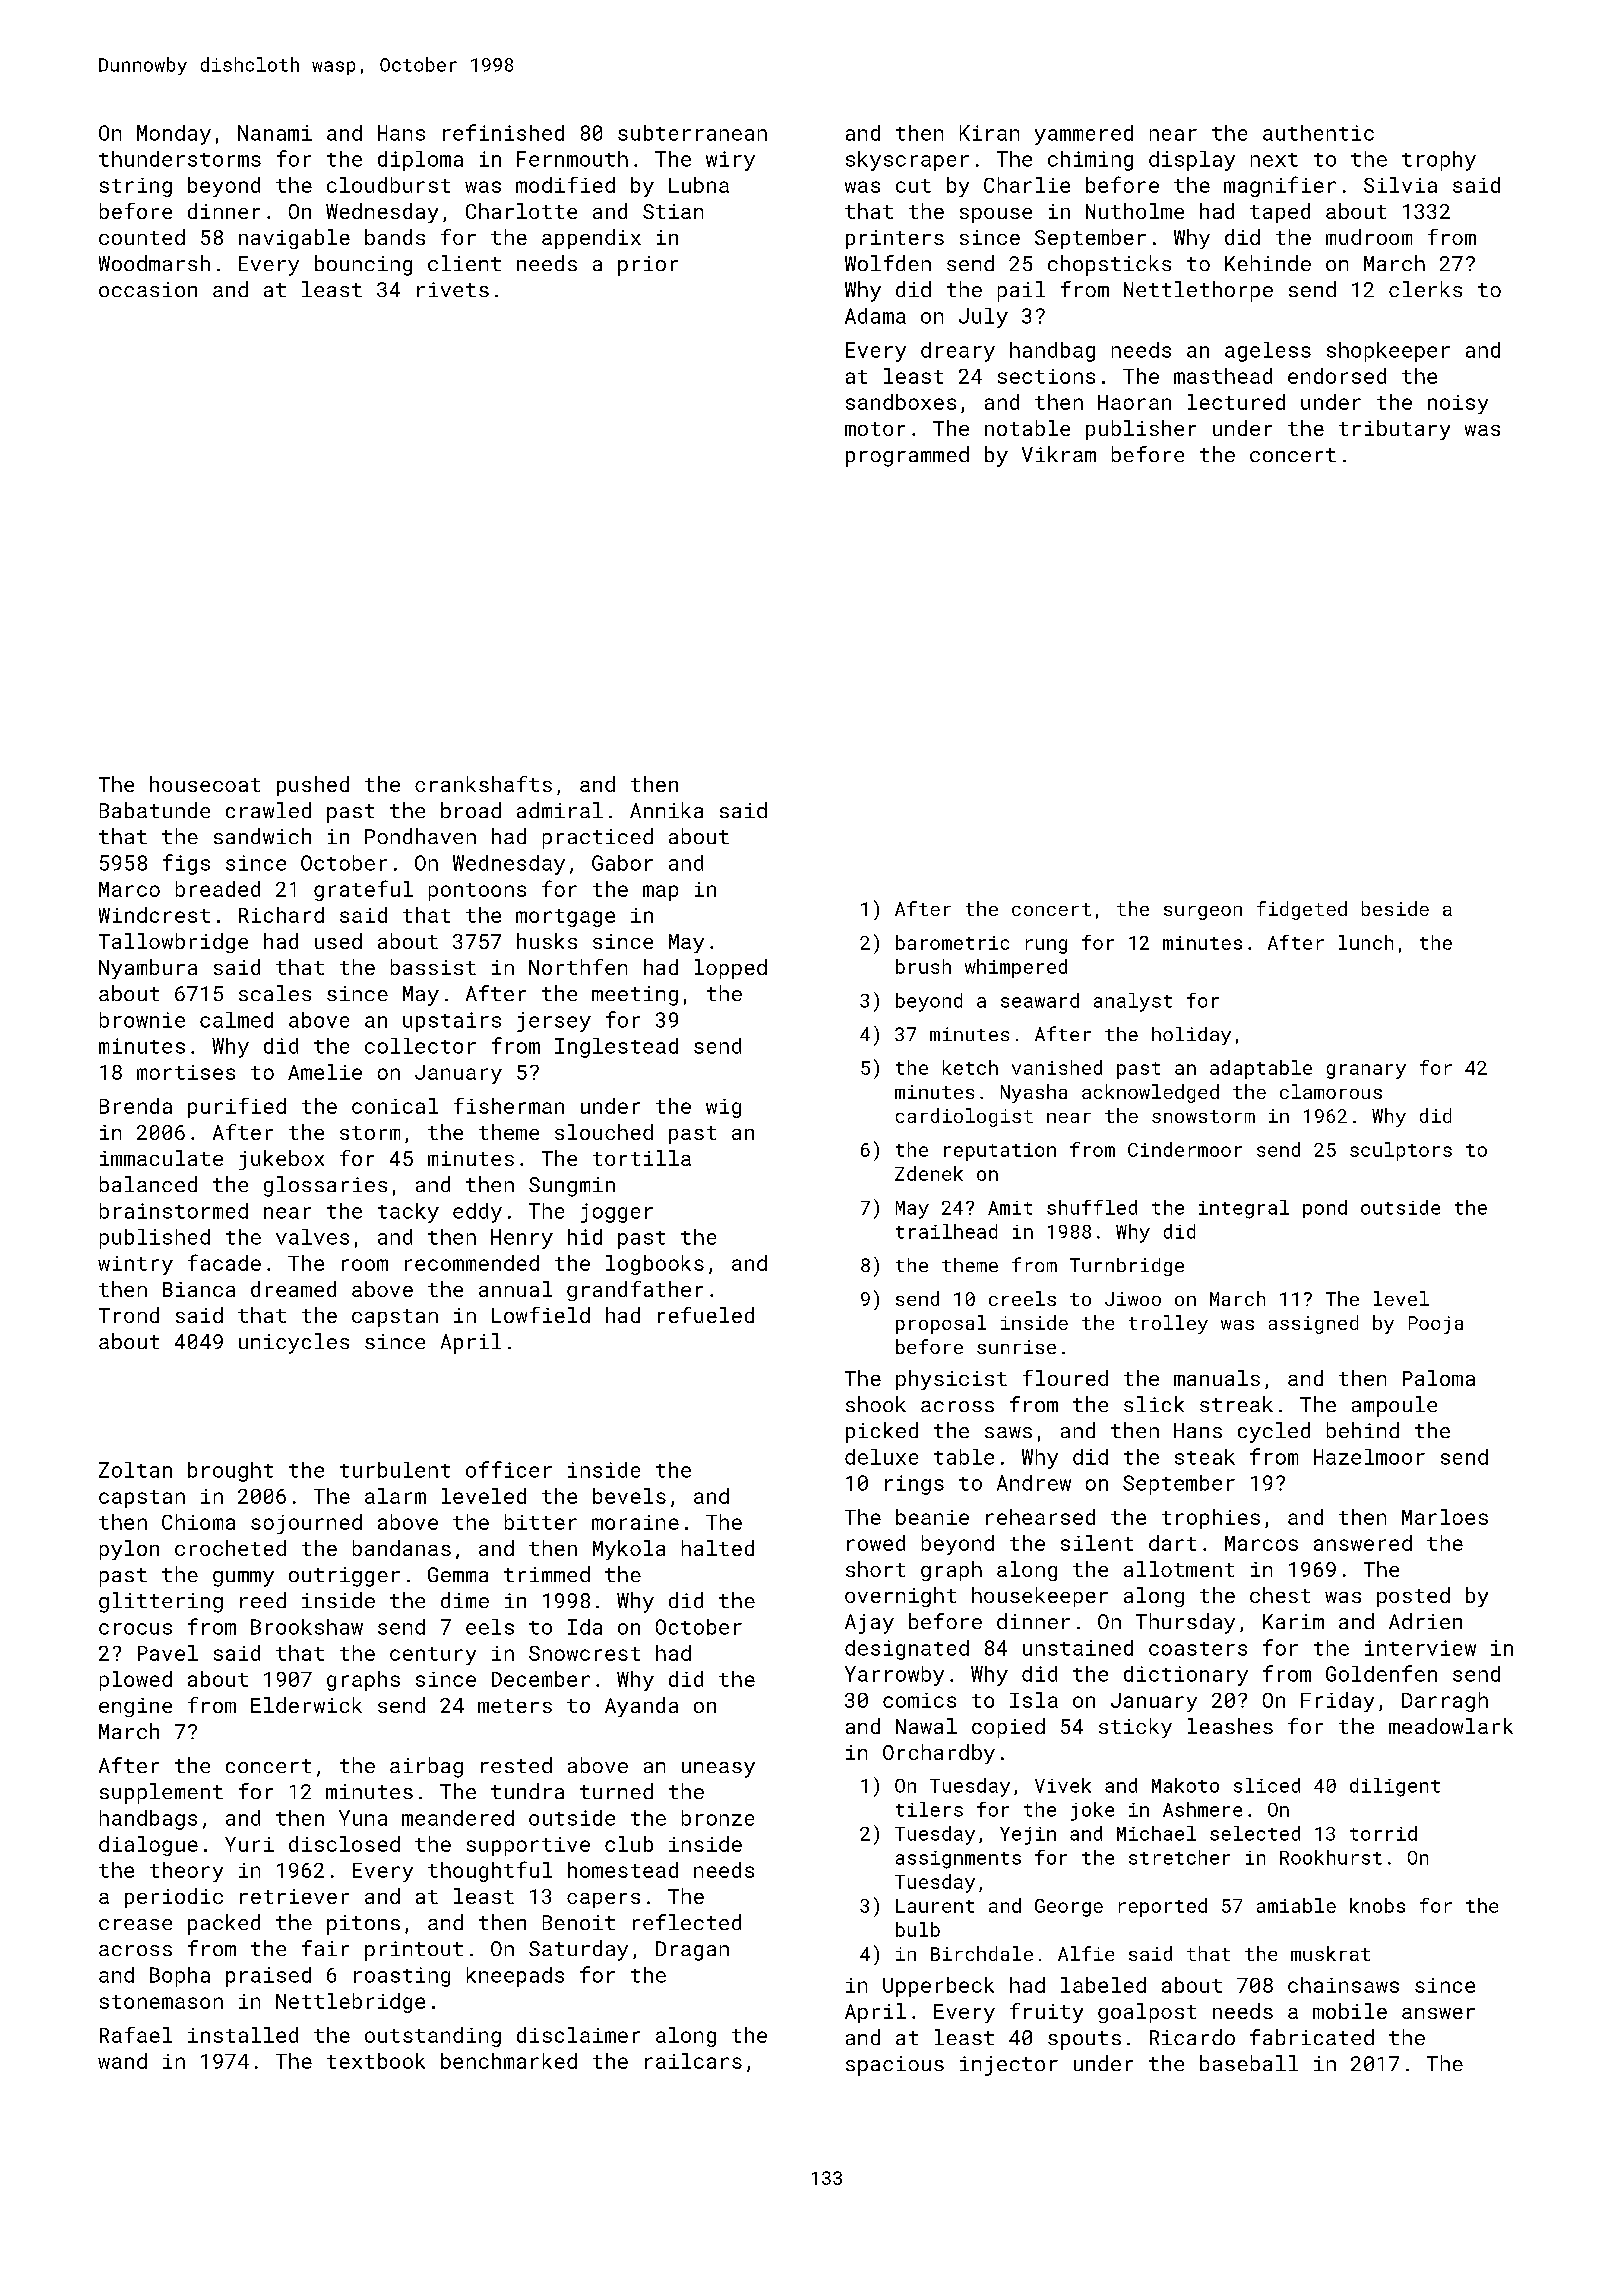 Image resolution: width=1620 pixels, height=2292 pixels. What do you see at coordinates (692, 133) in the image?
I see `subterranean` at bounding box center [692, 133].
